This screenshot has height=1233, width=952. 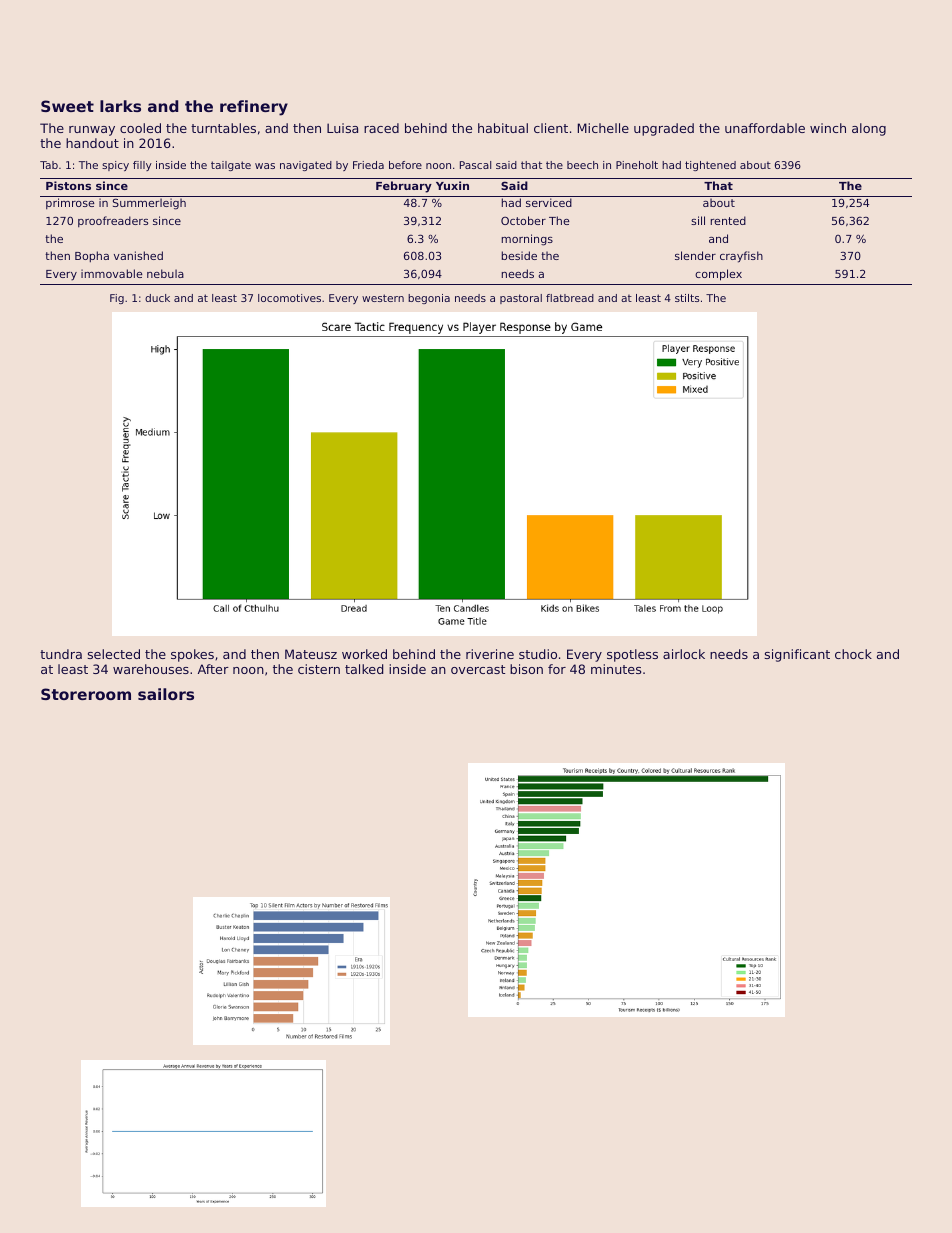 I want to click on pastoral, so click(x=521, y=299).
